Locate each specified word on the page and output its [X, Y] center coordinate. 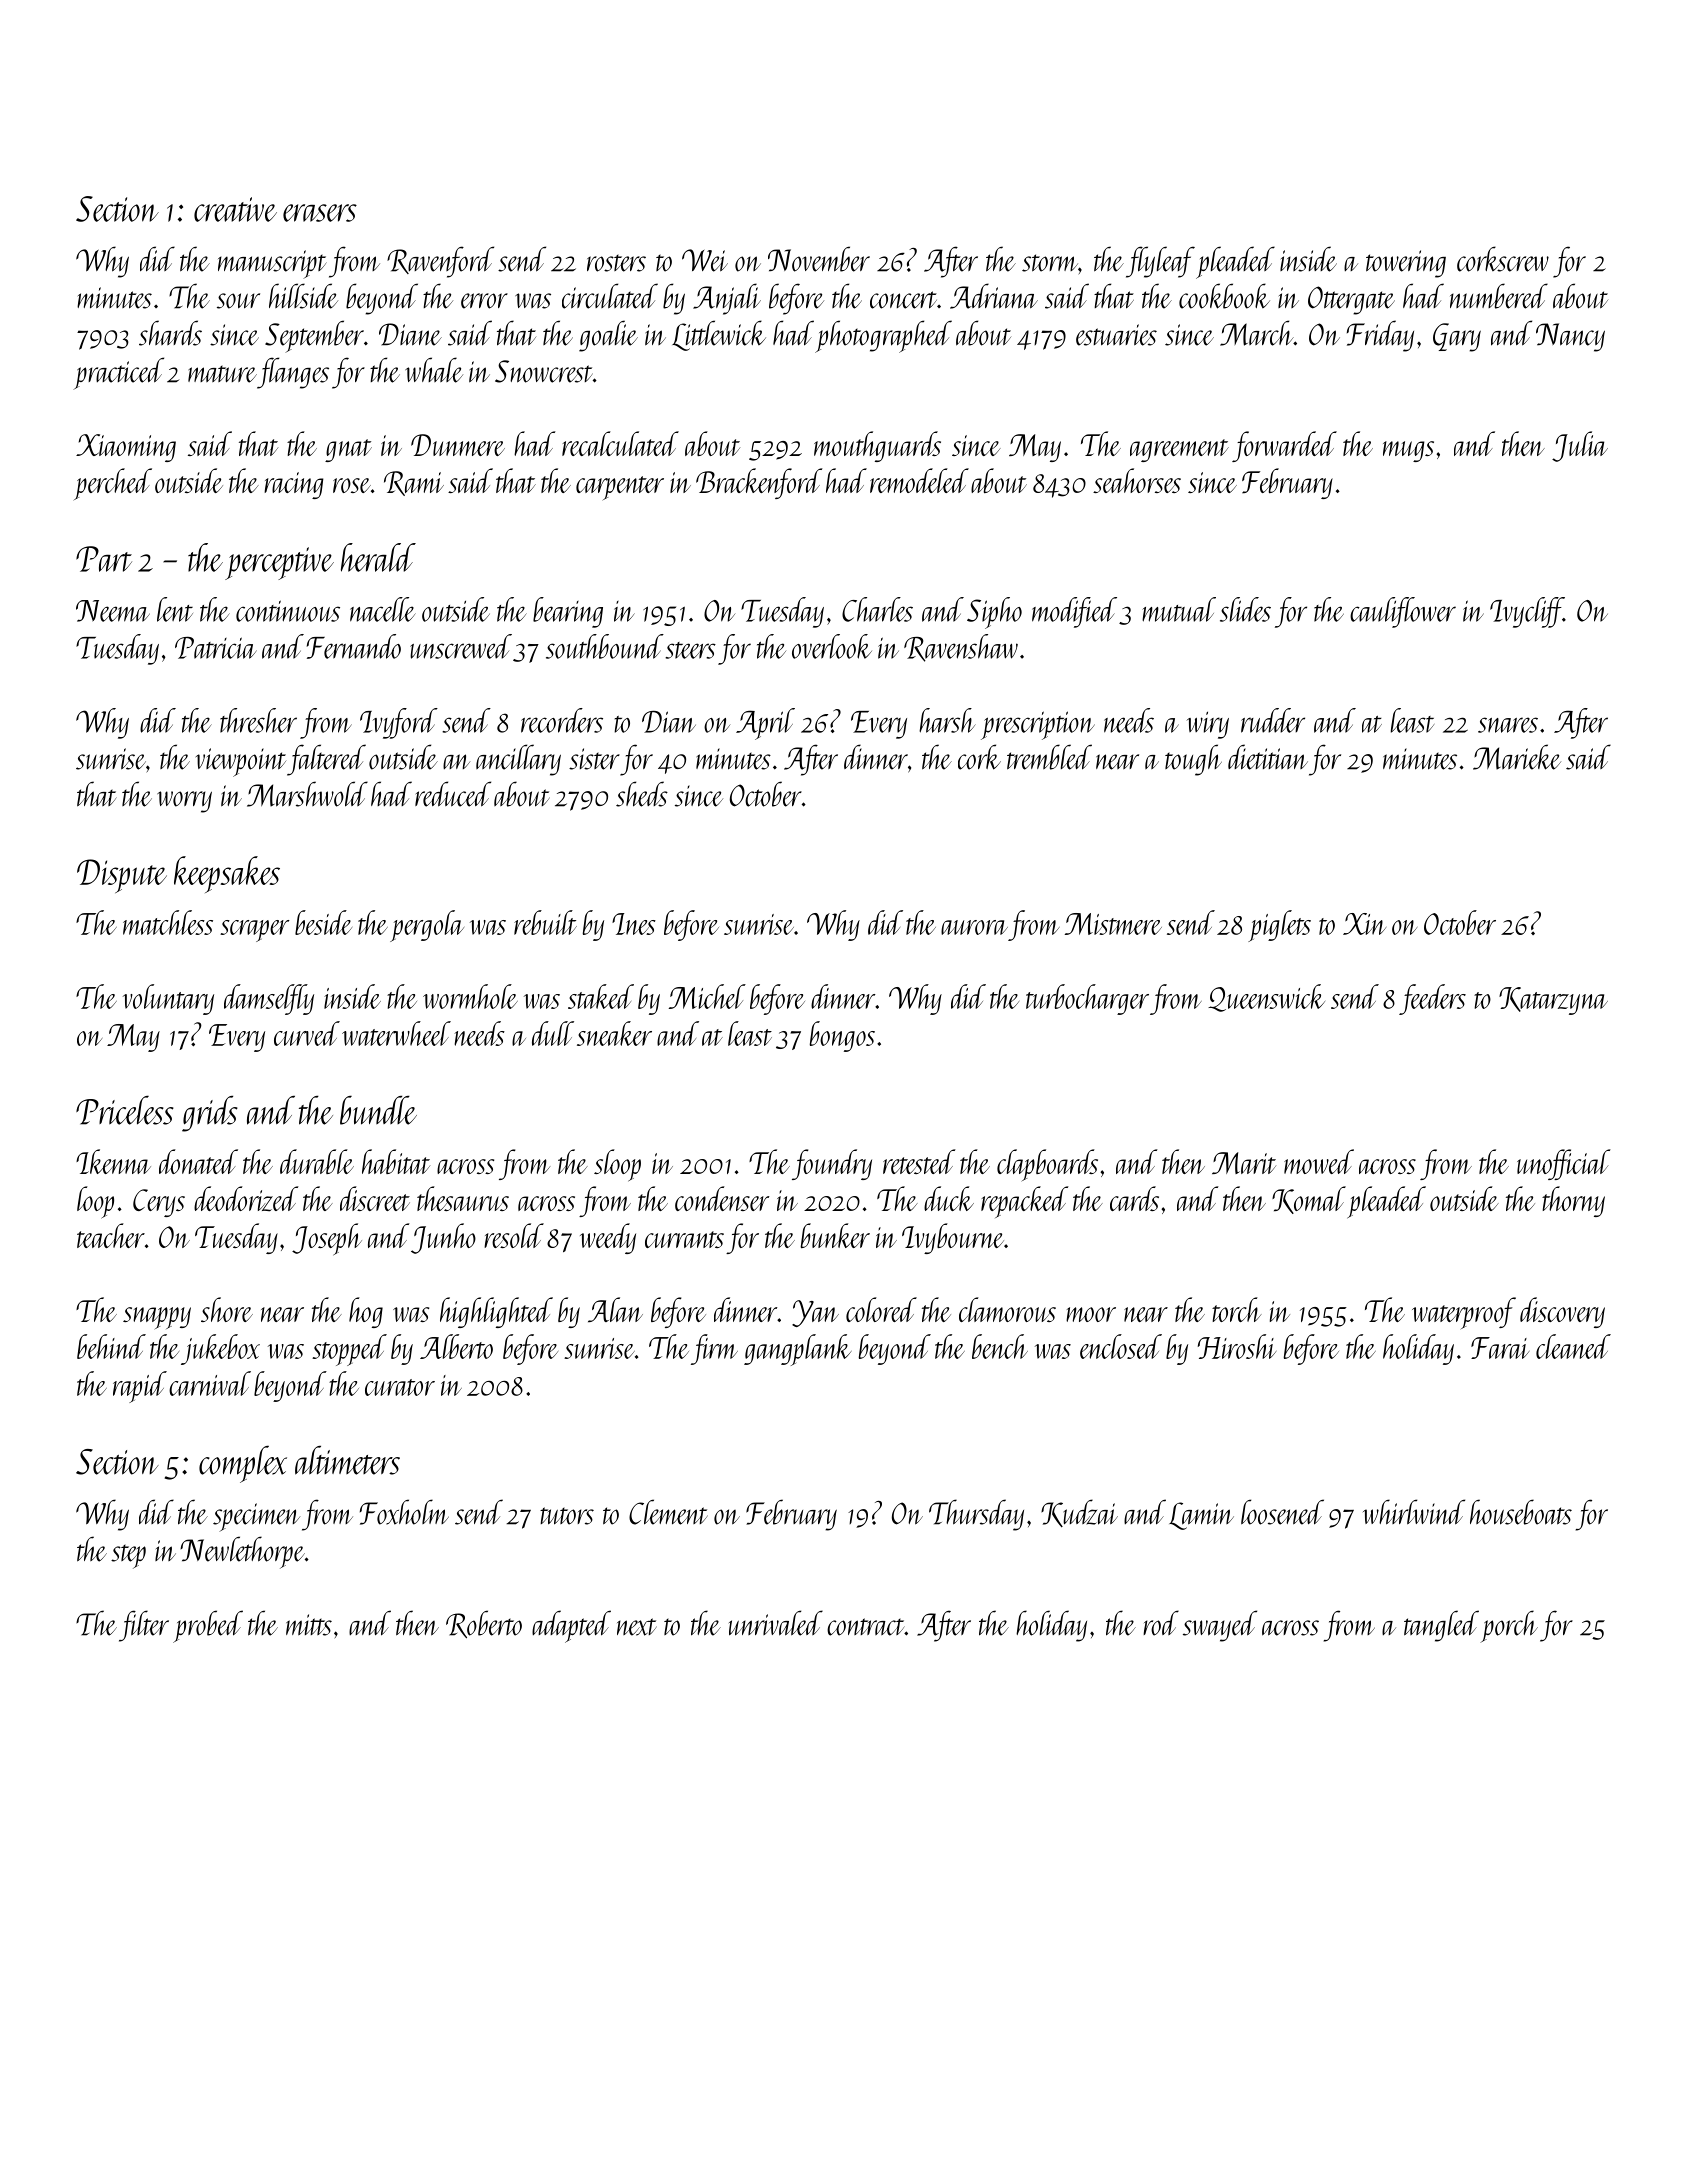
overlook [832, 646]
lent [175, 609]
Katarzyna [1553, 1001]
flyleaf [1160, 262]
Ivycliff [1527, 612]
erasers [320, 213]
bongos [842, 1036]
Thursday [976, 1515]
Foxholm [404, 1512]
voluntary [168, 999]
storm [1050, 263]
